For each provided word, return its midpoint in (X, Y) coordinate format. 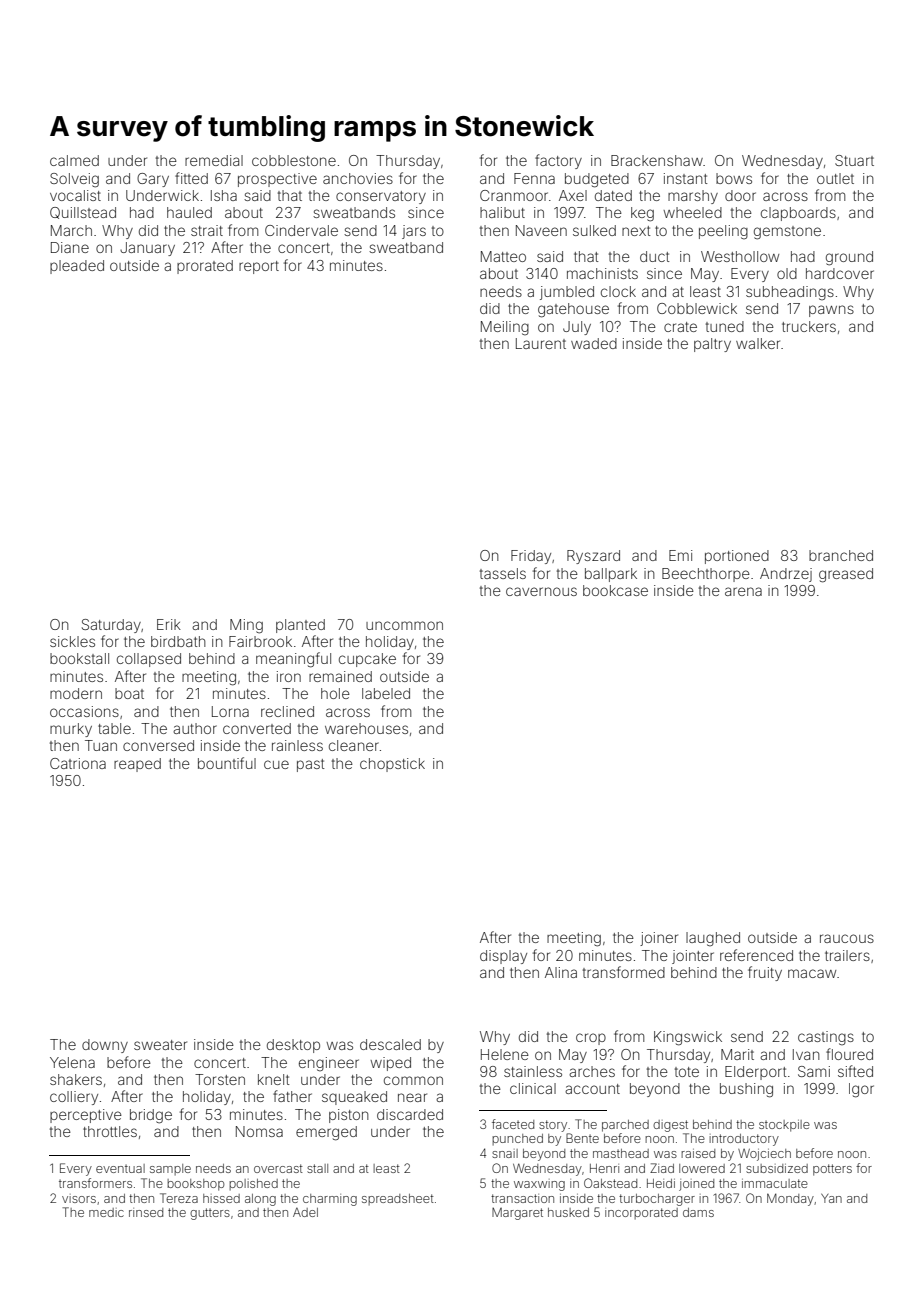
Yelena (72, 1062)
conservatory (381, 197)
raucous (847, 938)
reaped (137, 765)
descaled (390, 1044)
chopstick (392, 765)
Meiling (505, 328)
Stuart (854, 160)
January (147, 249)
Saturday (111, 626)
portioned (737, 557)
